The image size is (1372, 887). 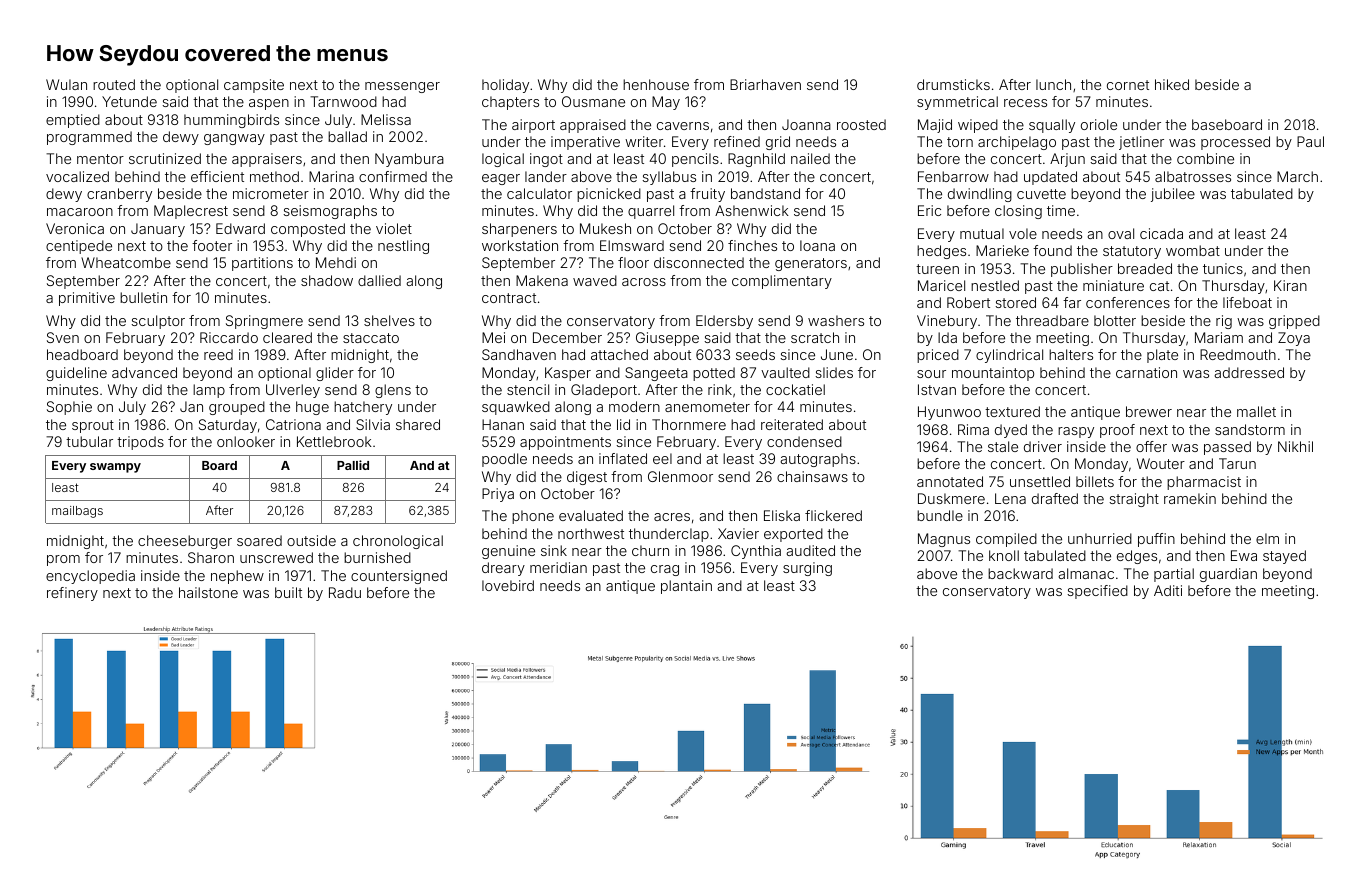 I want to click on cornet, so click(x=1128, y=85).
